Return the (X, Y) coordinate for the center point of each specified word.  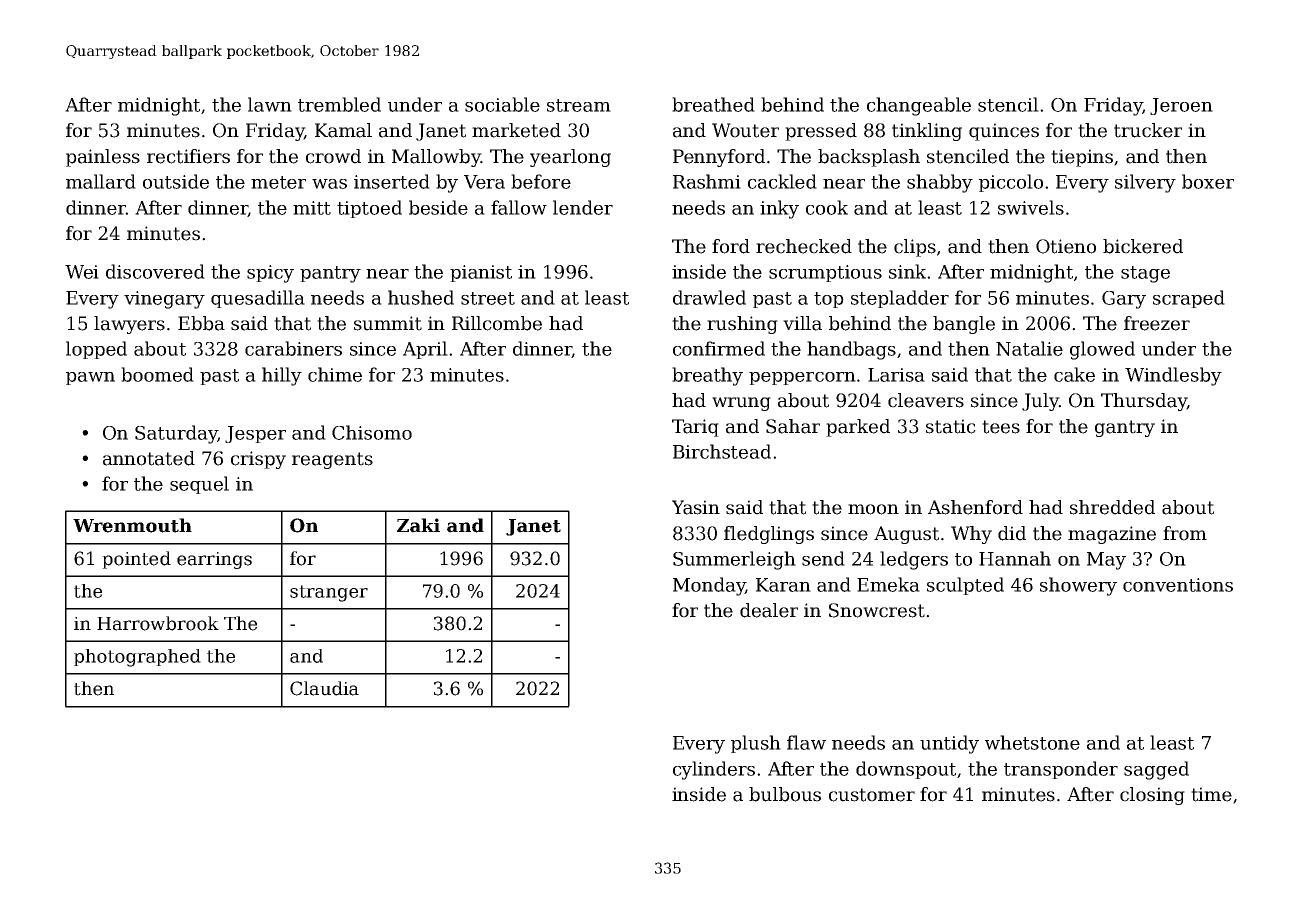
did (1012, 533)
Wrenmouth (132, 525)
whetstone (1032, 742)
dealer (769, 610)
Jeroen (1181, 106)
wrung (741, 404)
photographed (137, 658)
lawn (270, 104)
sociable (502, 104)
